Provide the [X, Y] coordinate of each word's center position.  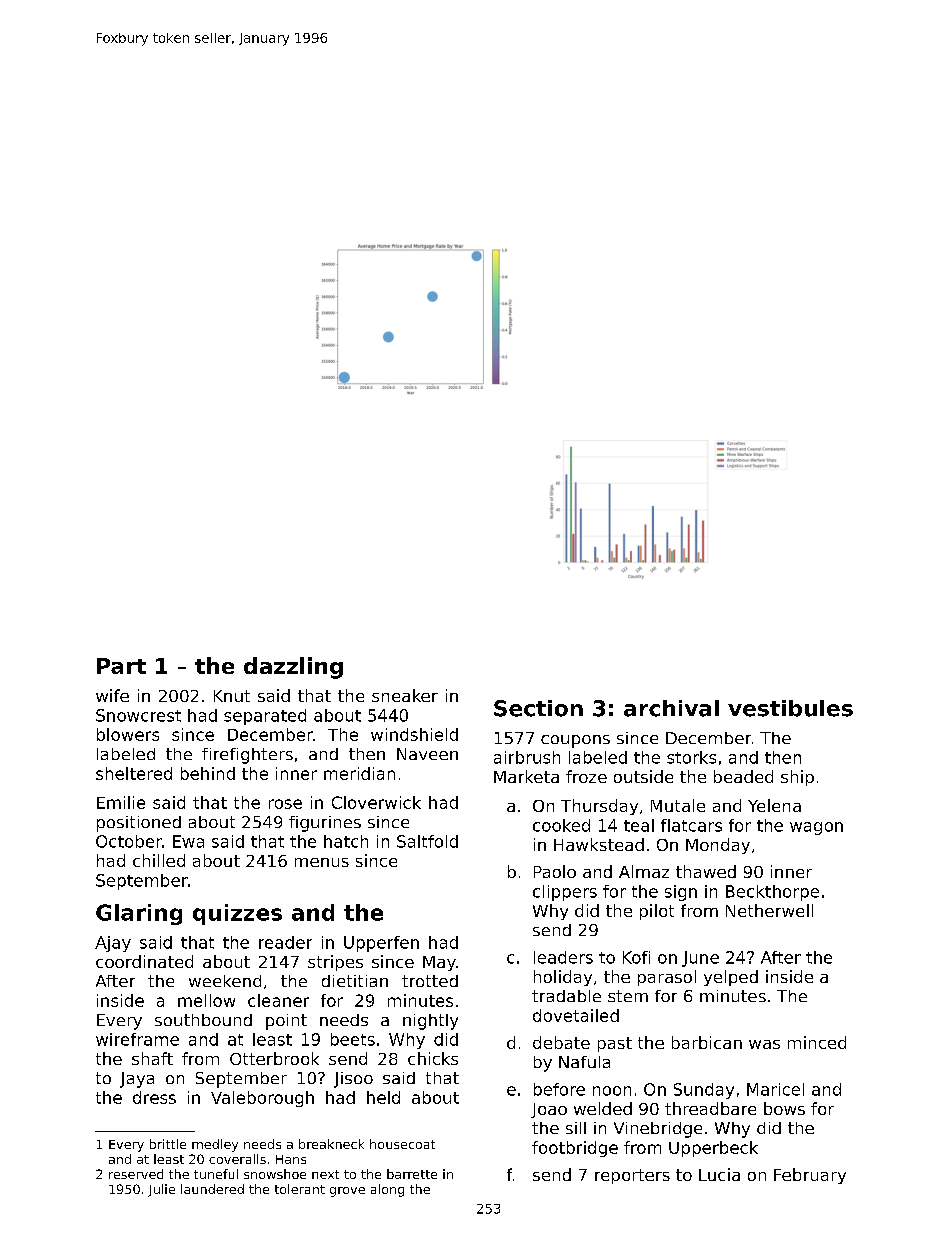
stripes [335, 963]
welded [603, 1108]
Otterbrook [274, 1058]
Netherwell [769, 910]
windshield [414, 734]
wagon [816, 828]
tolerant [300, 1189]
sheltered [134, 773]
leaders [563, 957]
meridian [359, 773]
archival [671, 708]
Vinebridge [658, 1130]
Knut [232, 696]
